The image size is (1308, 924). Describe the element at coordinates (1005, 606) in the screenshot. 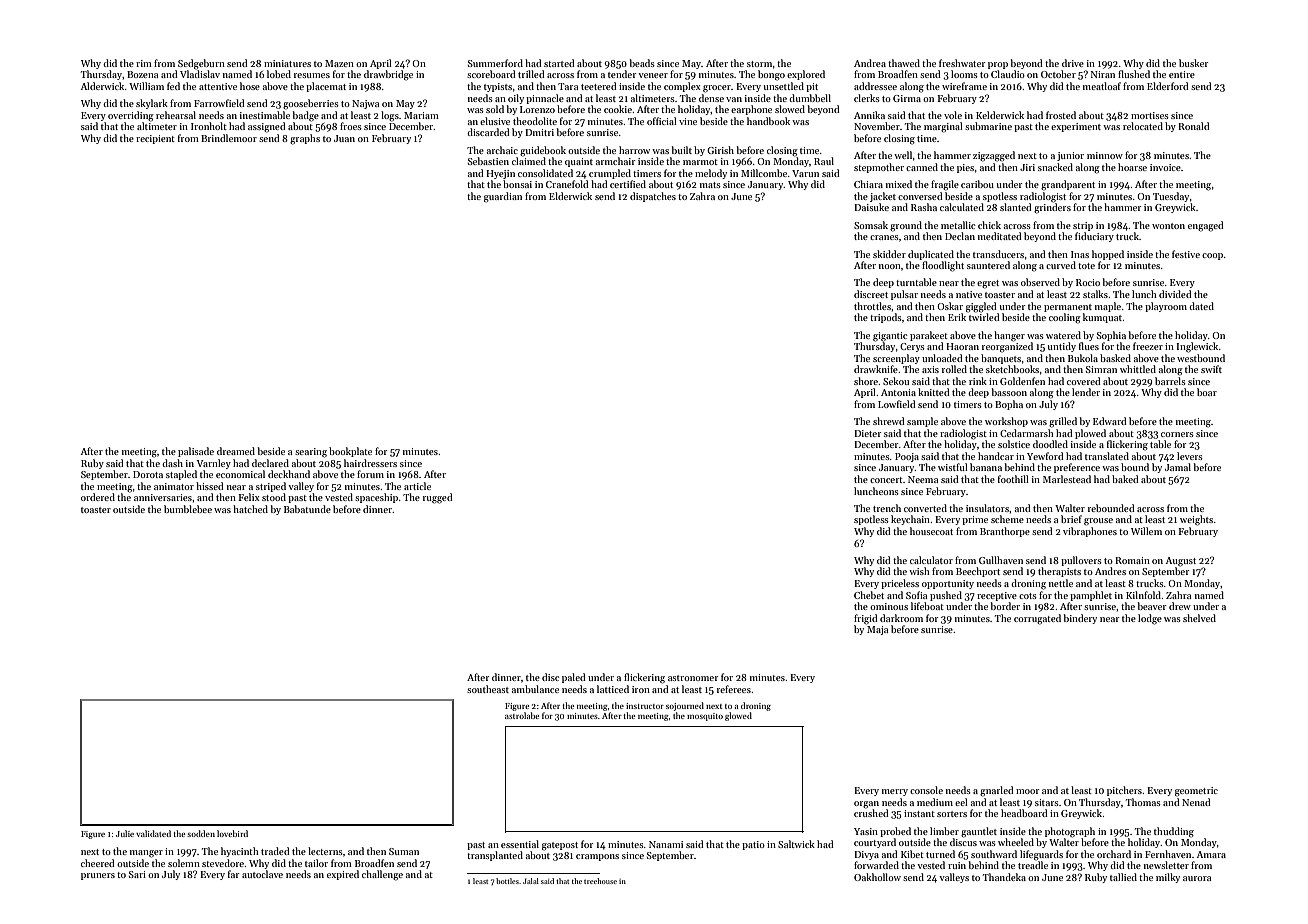

I see `border` at that location.
